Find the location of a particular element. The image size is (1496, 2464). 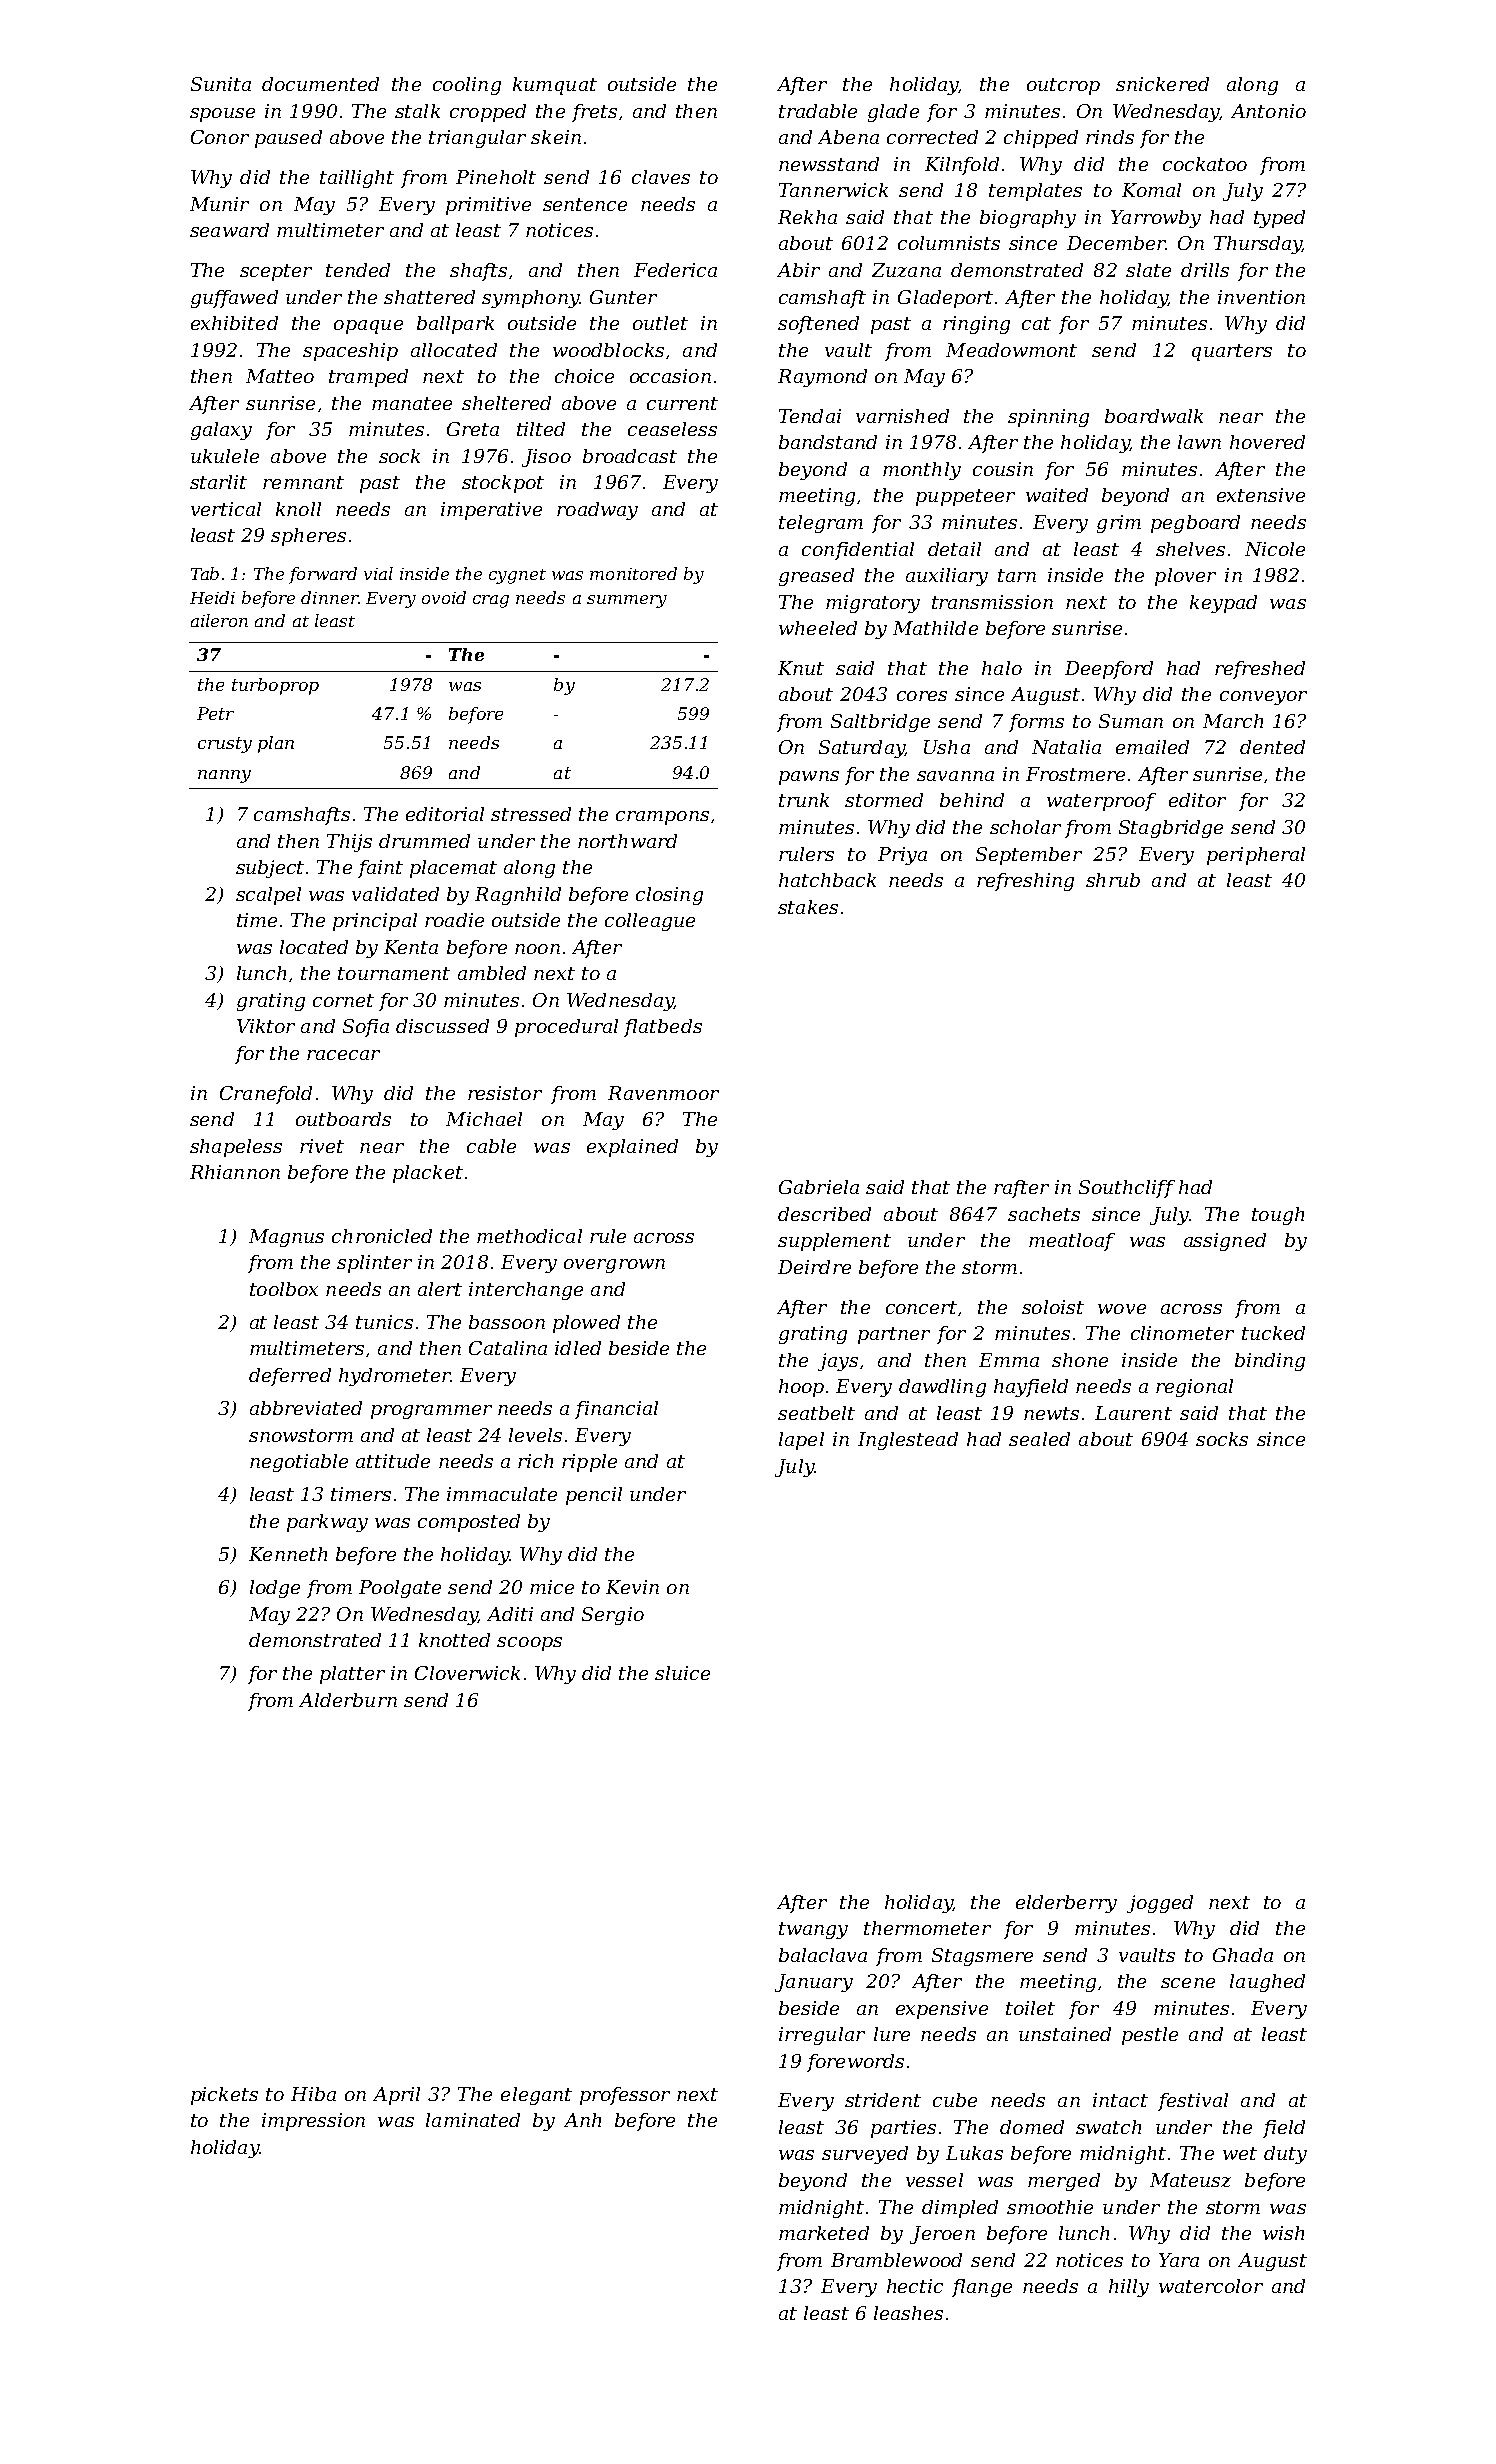

duty is located at coordinates (1285, 2155).
